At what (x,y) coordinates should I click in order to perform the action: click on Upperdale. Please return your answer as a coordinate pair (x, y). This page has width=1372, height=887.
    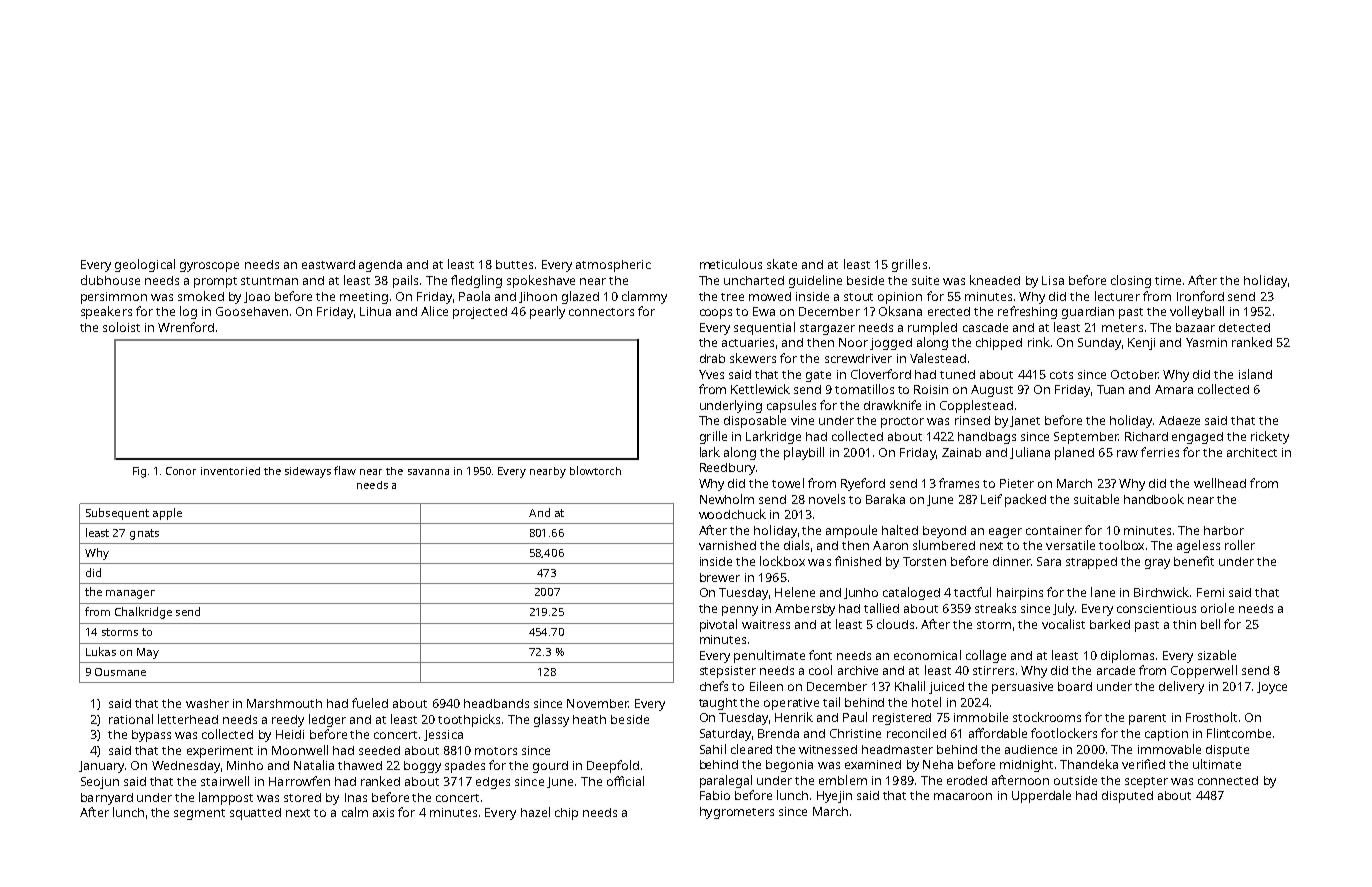
    Looking at the image, I should click on (1041, 796).
